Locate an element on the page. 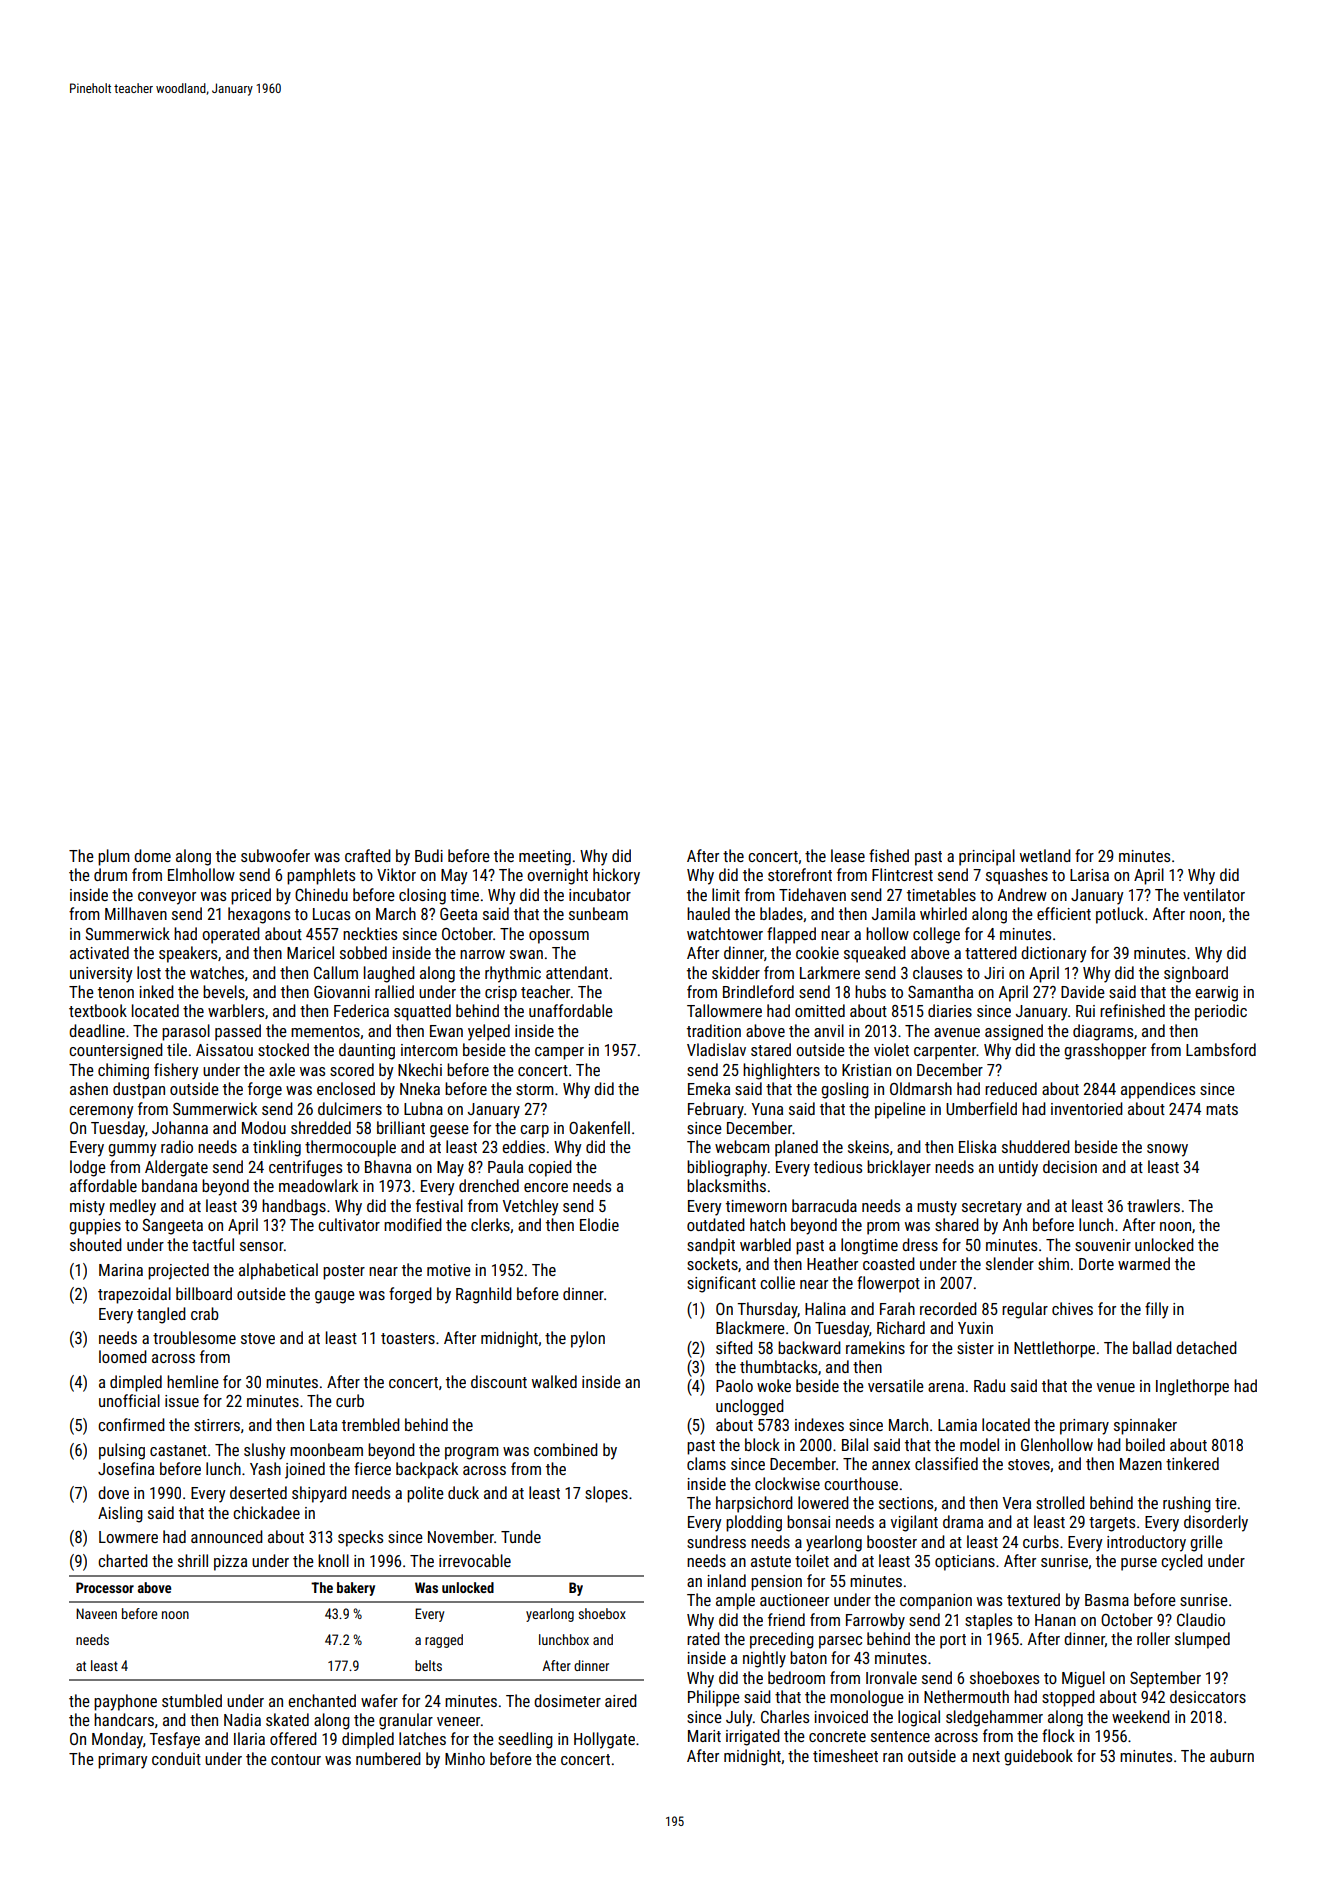 The width and height of the document is (1330, 1880). Marina is located at coordinates (121, 1270).
